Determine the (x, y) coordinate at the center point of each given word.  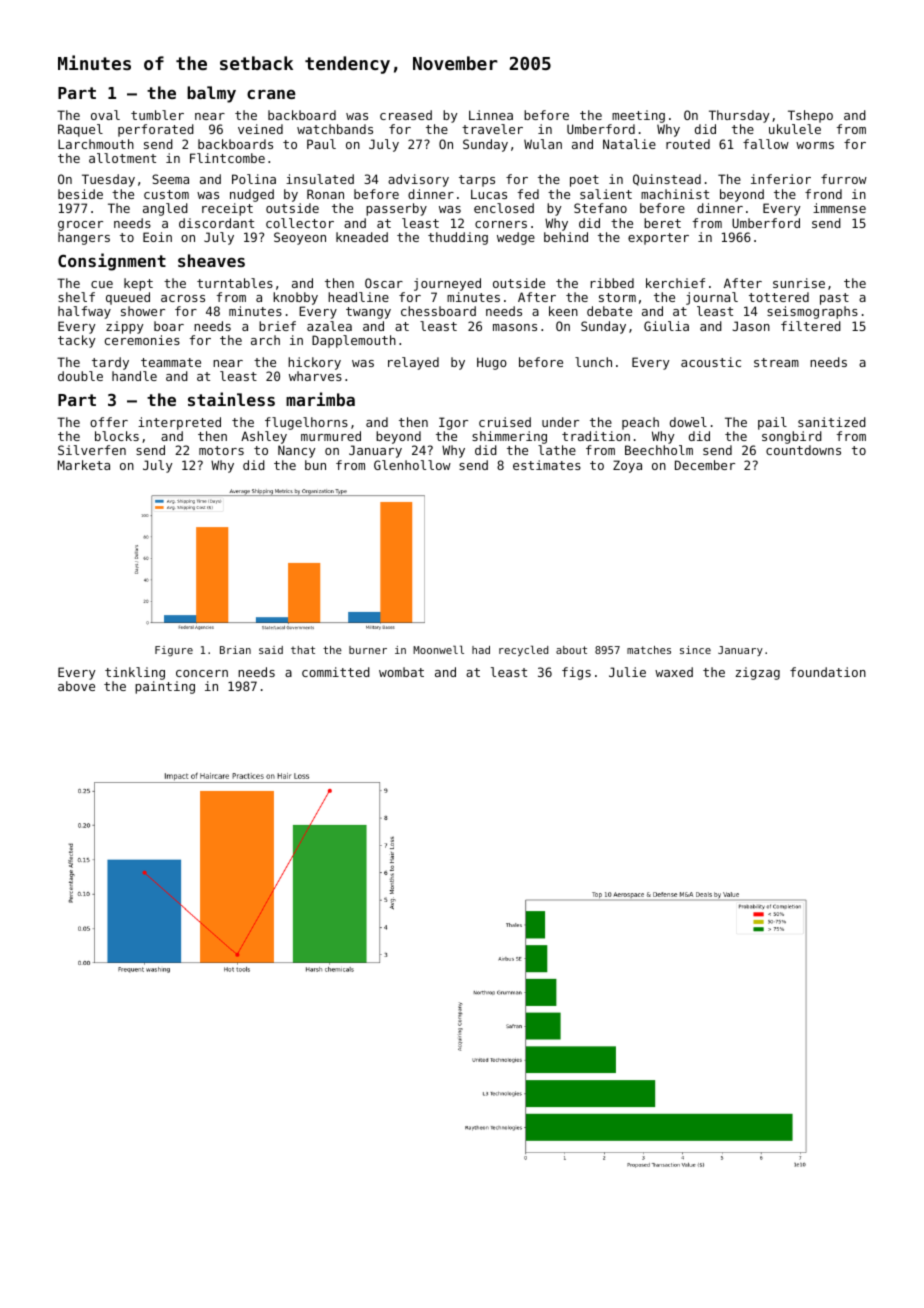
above (76, 686)
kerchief (675, 283)
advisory (418, 180)
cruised (505, 422)
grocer (80, 226)
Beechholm (659, 450)
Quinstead (667, 180)
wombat (401, 672)
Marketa (84, 465)
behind (566, 237)
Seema (170, 179)
